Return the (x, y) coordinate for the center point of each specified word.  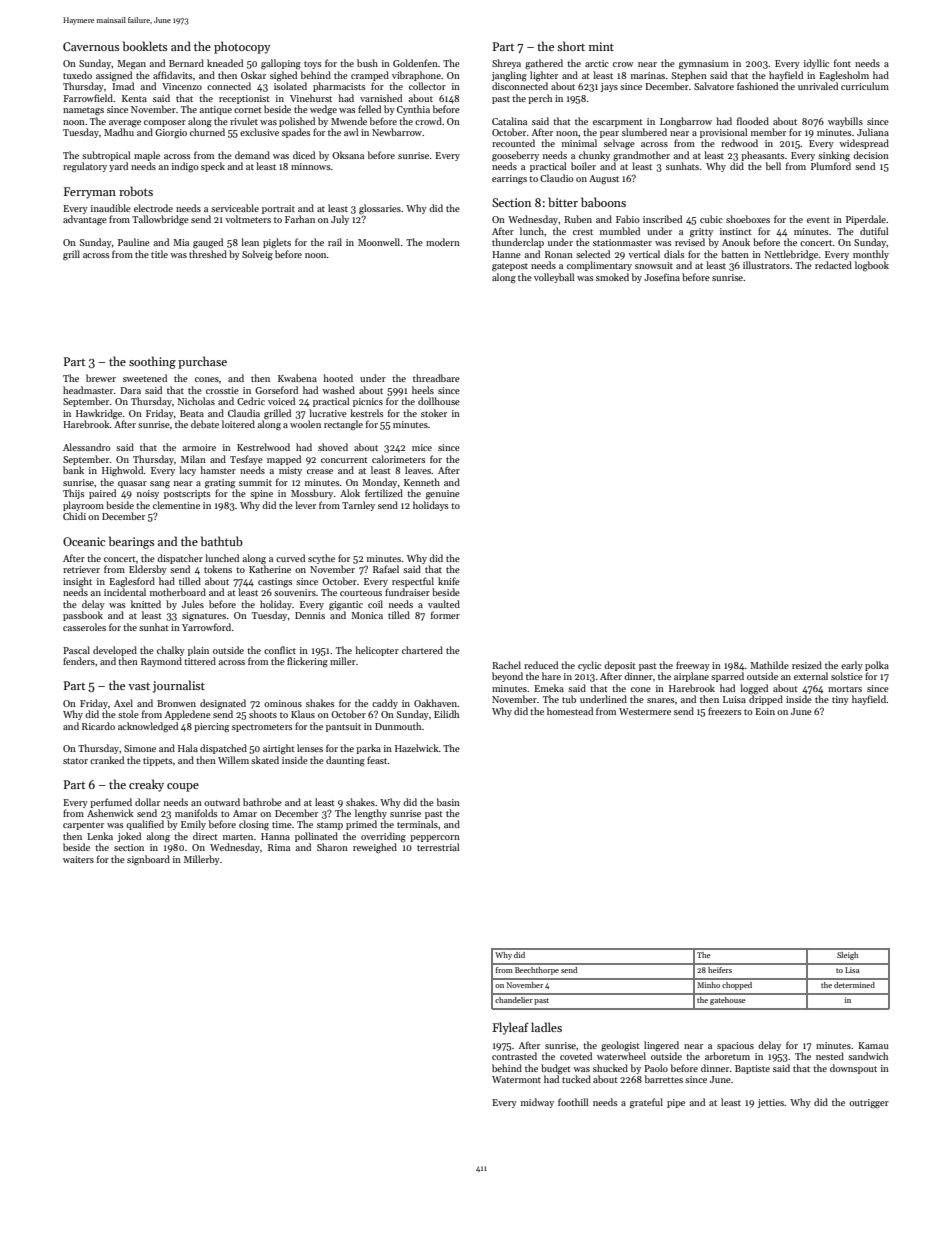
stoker (434, 413)
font (842, 63)
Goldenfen (415, 63)
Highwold (123, 471)
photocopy (242, 47)
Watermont (516, 1079)
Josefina (662, 277)
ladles (546, 1027)
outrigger (869, 1104)
